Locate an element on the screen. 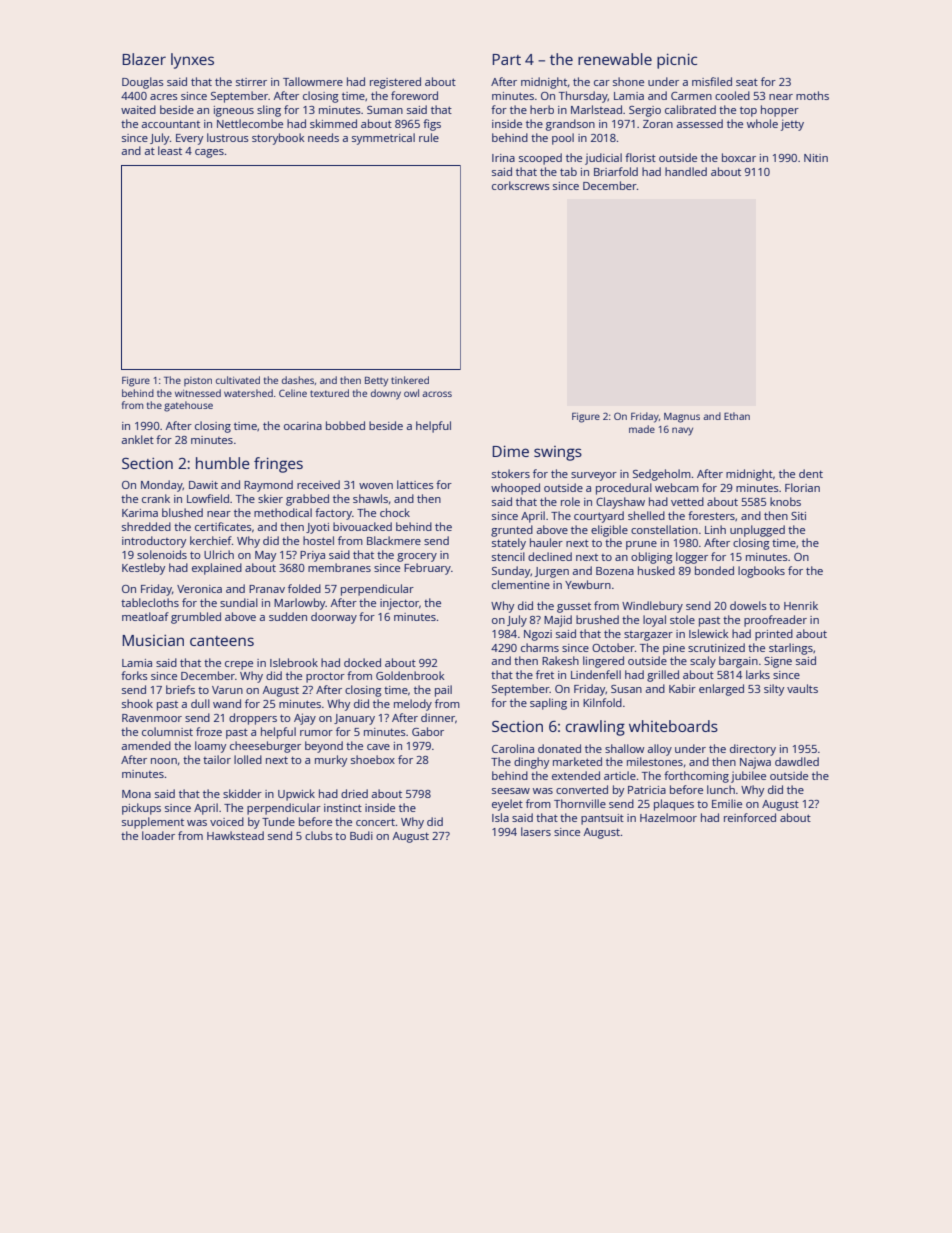 This screenshot has width=952, height=1233. Budi is located at coordinates (361, 835).
